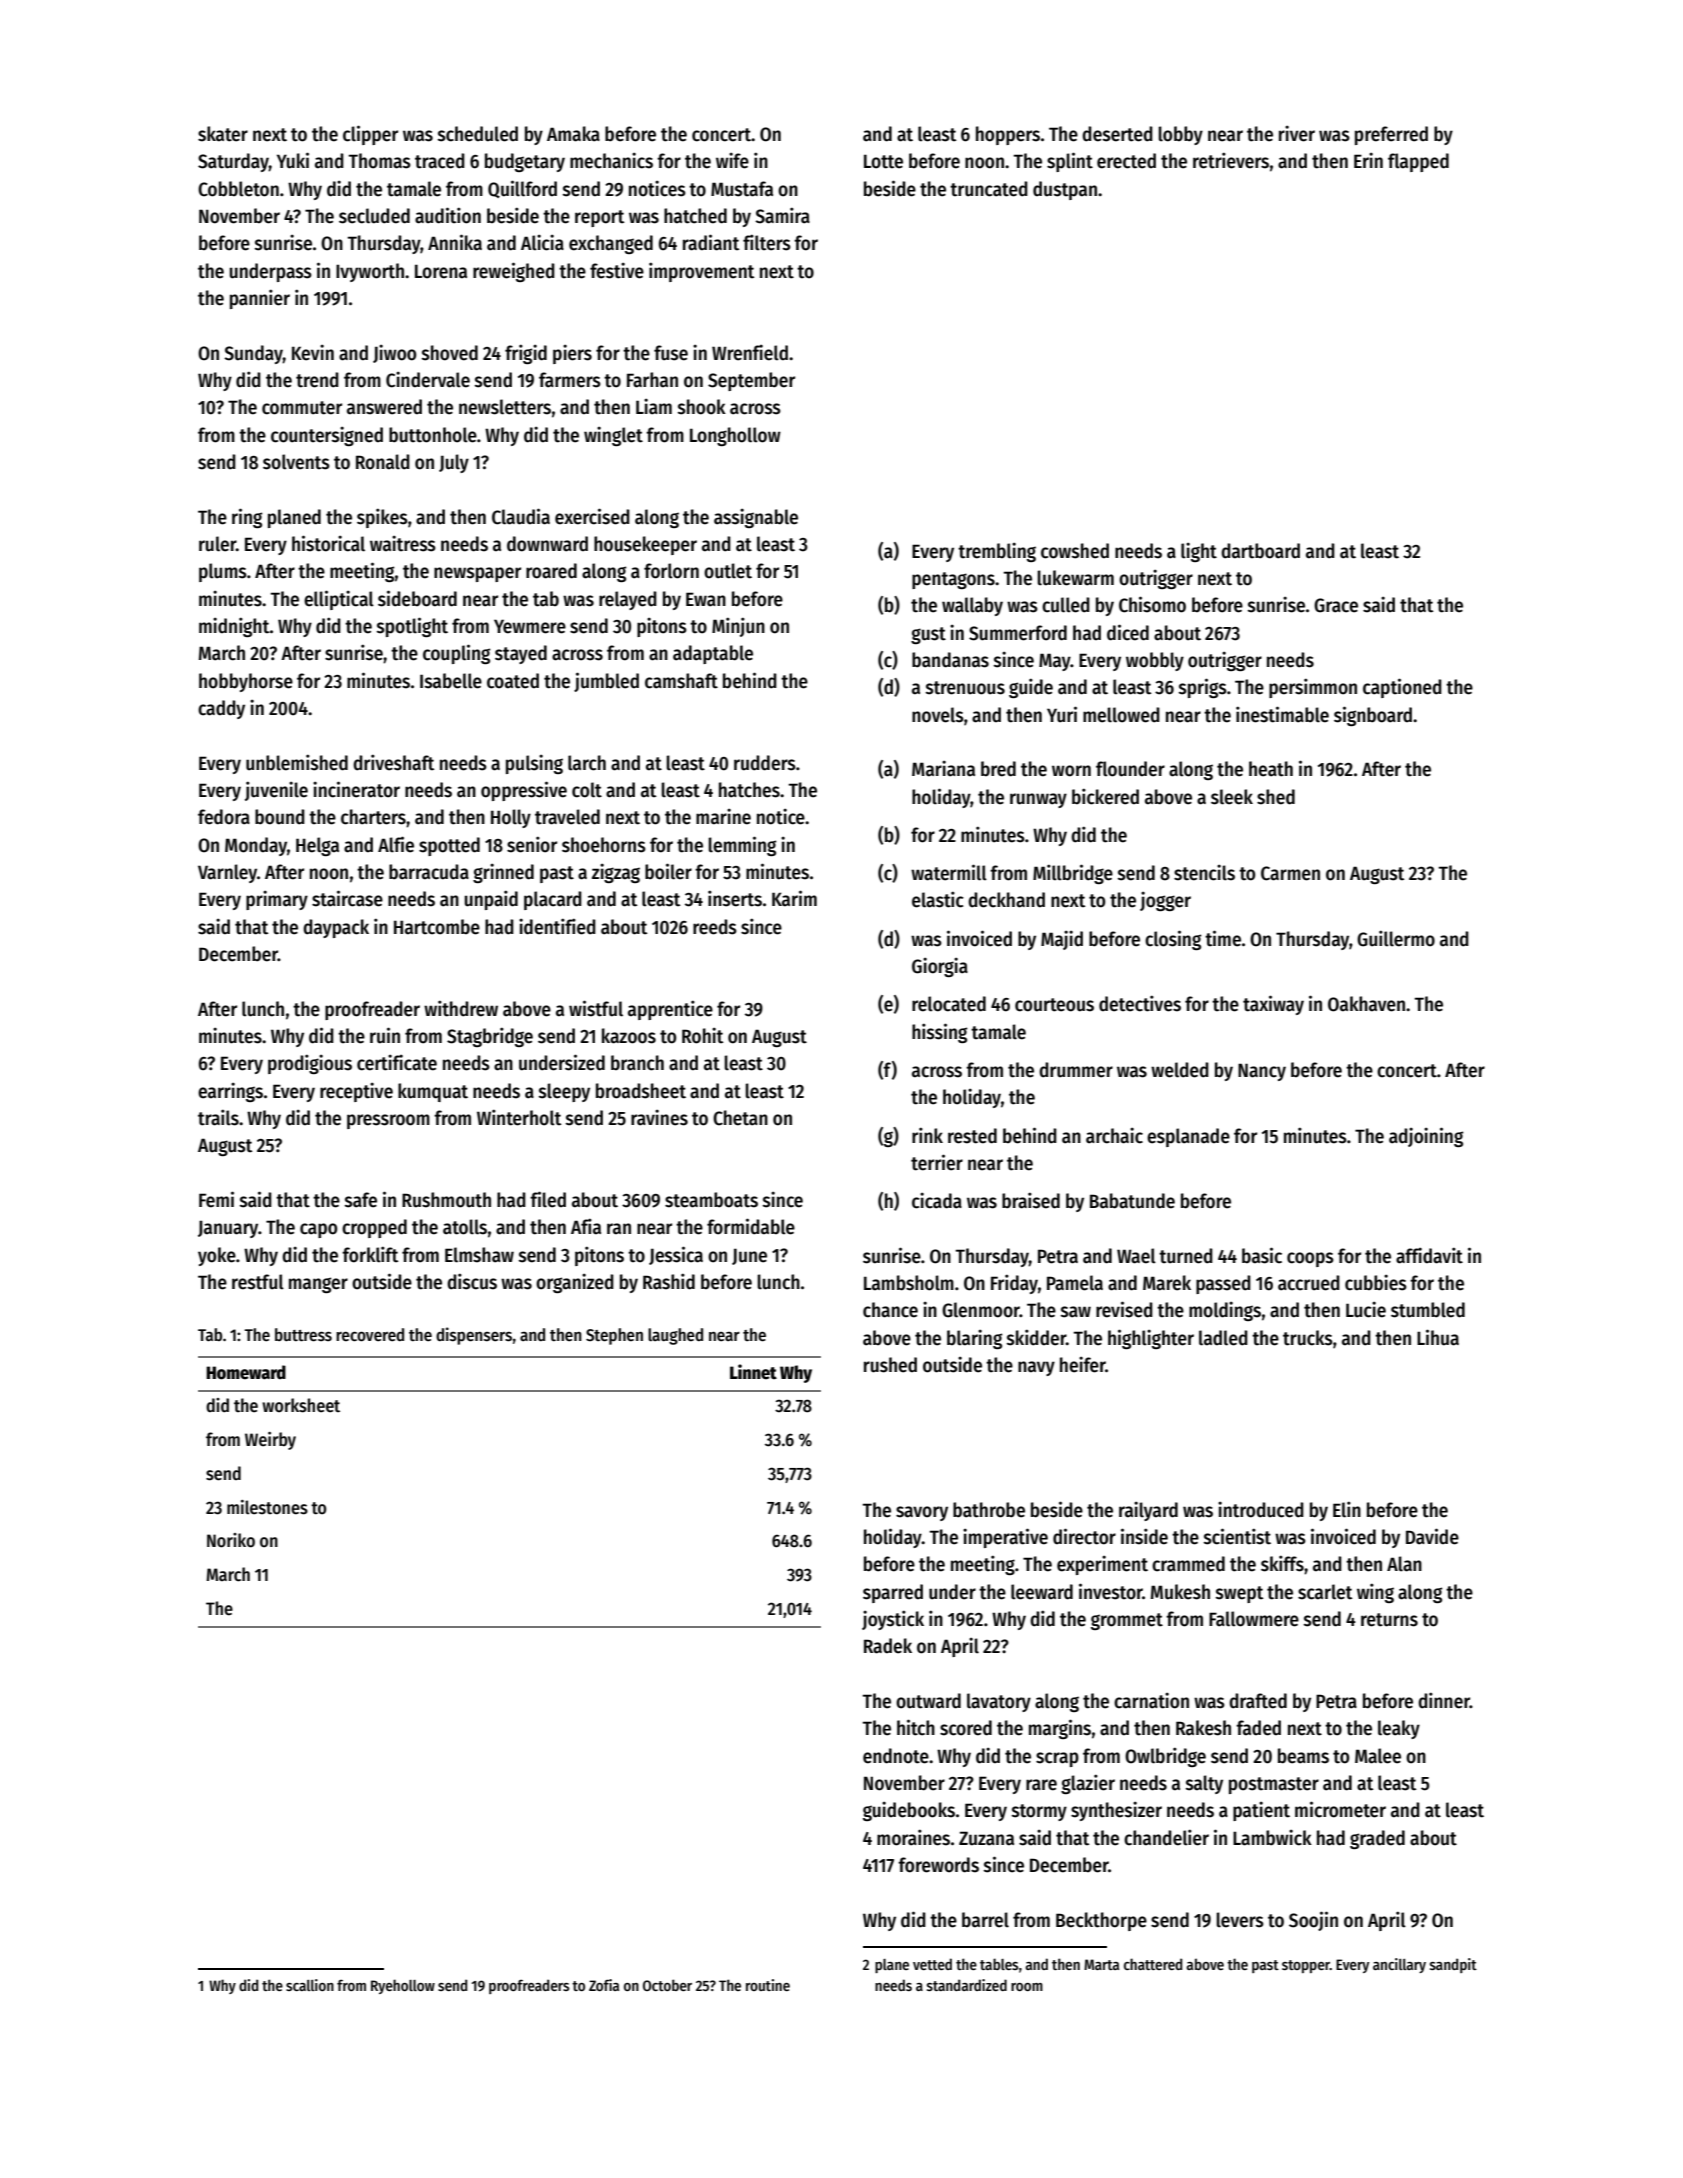 The height and width of the image is (2178, 1683). Describe the element at coordinates (1180, 135) in the image. I see `lobby` at that location.
